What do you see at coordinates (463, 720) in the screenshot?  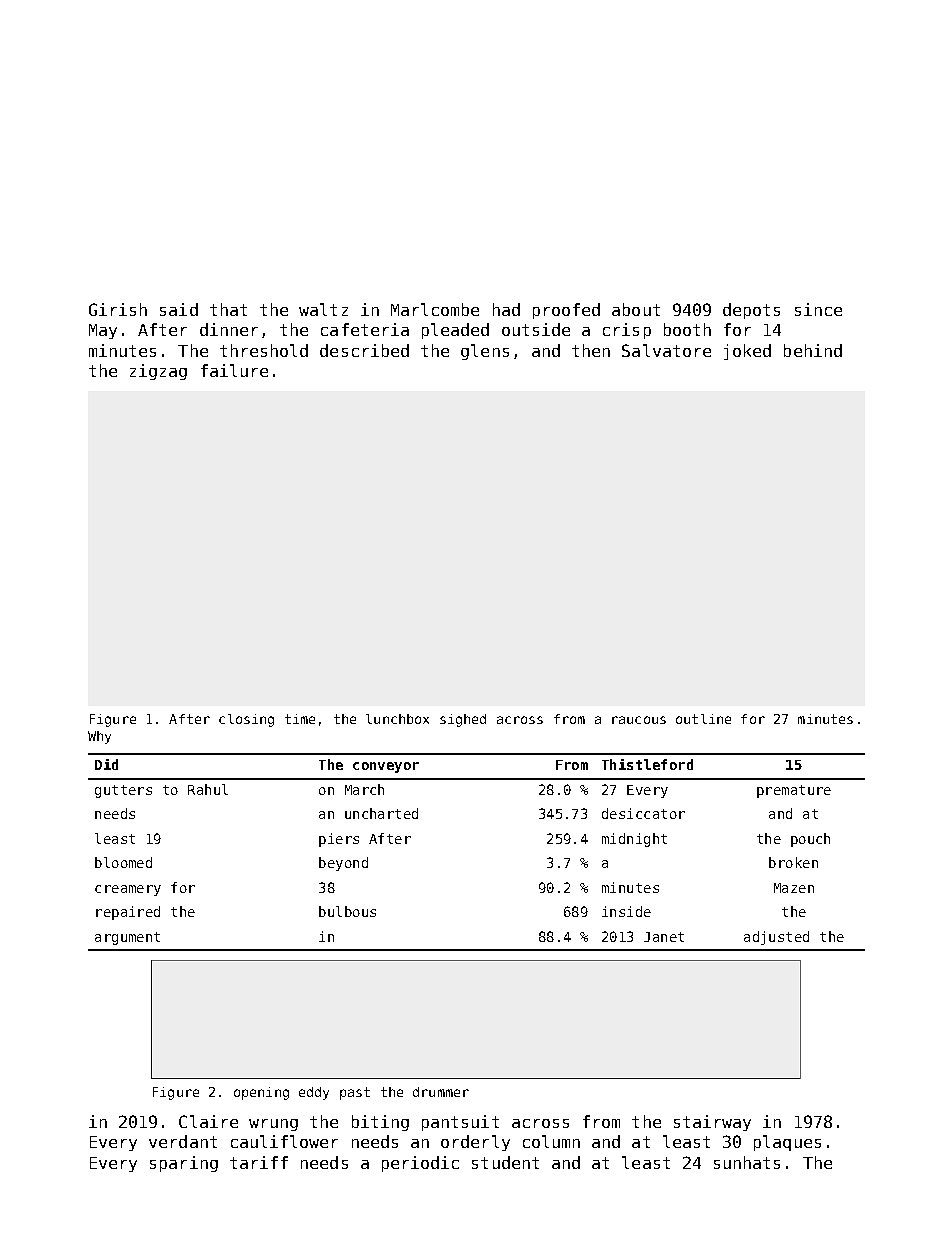 I see `sighed` at bounding box center [463, 720].
